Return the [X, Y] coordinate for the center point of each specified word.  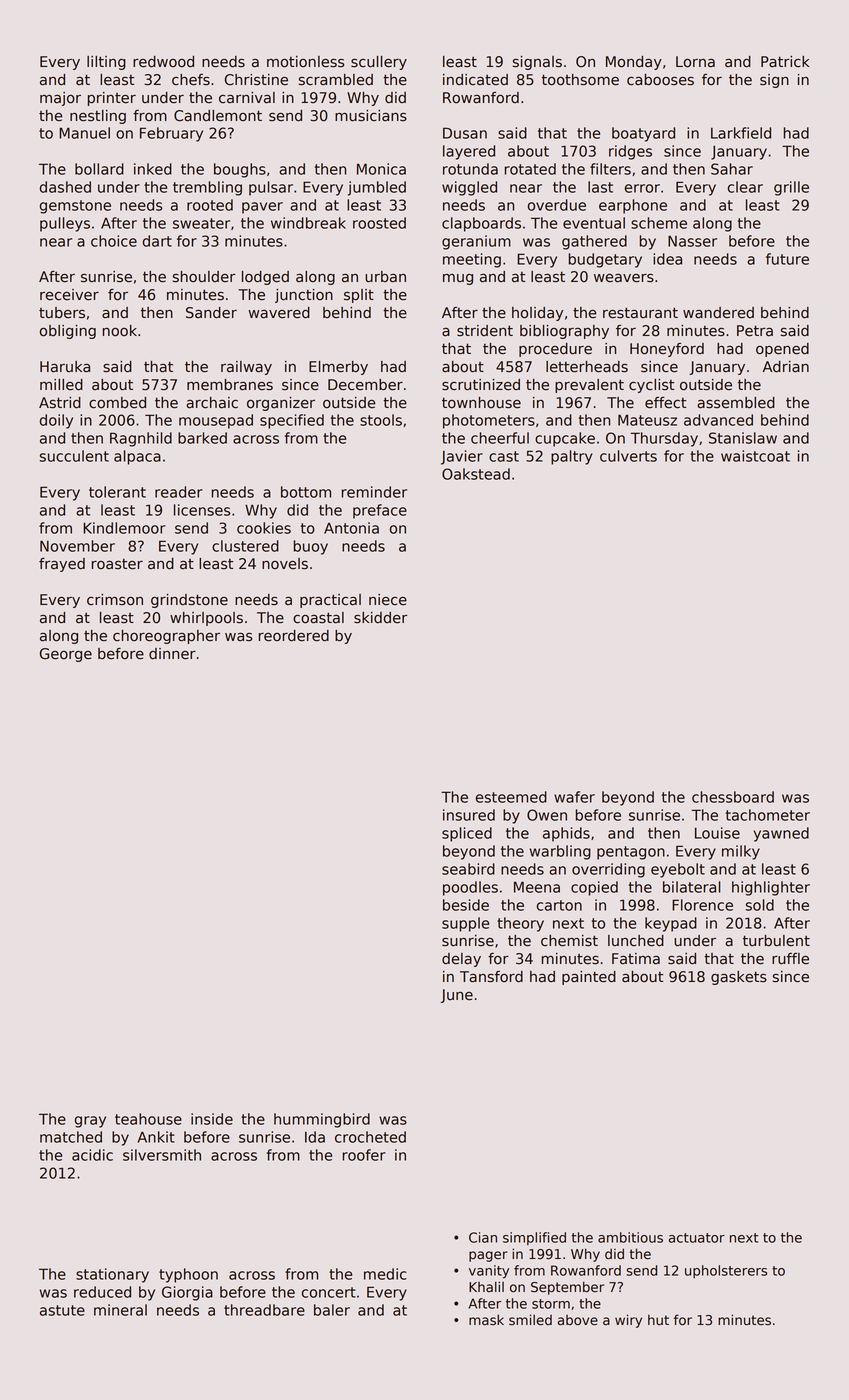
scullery [379, 63]
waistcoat [755, 456]
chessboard [733, 797]
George [66, 655]
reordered [294, 636]
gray [90, 1122]
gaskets [739, 978]
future [787, 259]
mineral [120, 1310]
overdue [556, 205]
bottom [306, 492]
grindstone [189, 601]
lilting [106, 63]
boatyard [643, 134]
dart [157, 241]
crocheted [370, 1137]
